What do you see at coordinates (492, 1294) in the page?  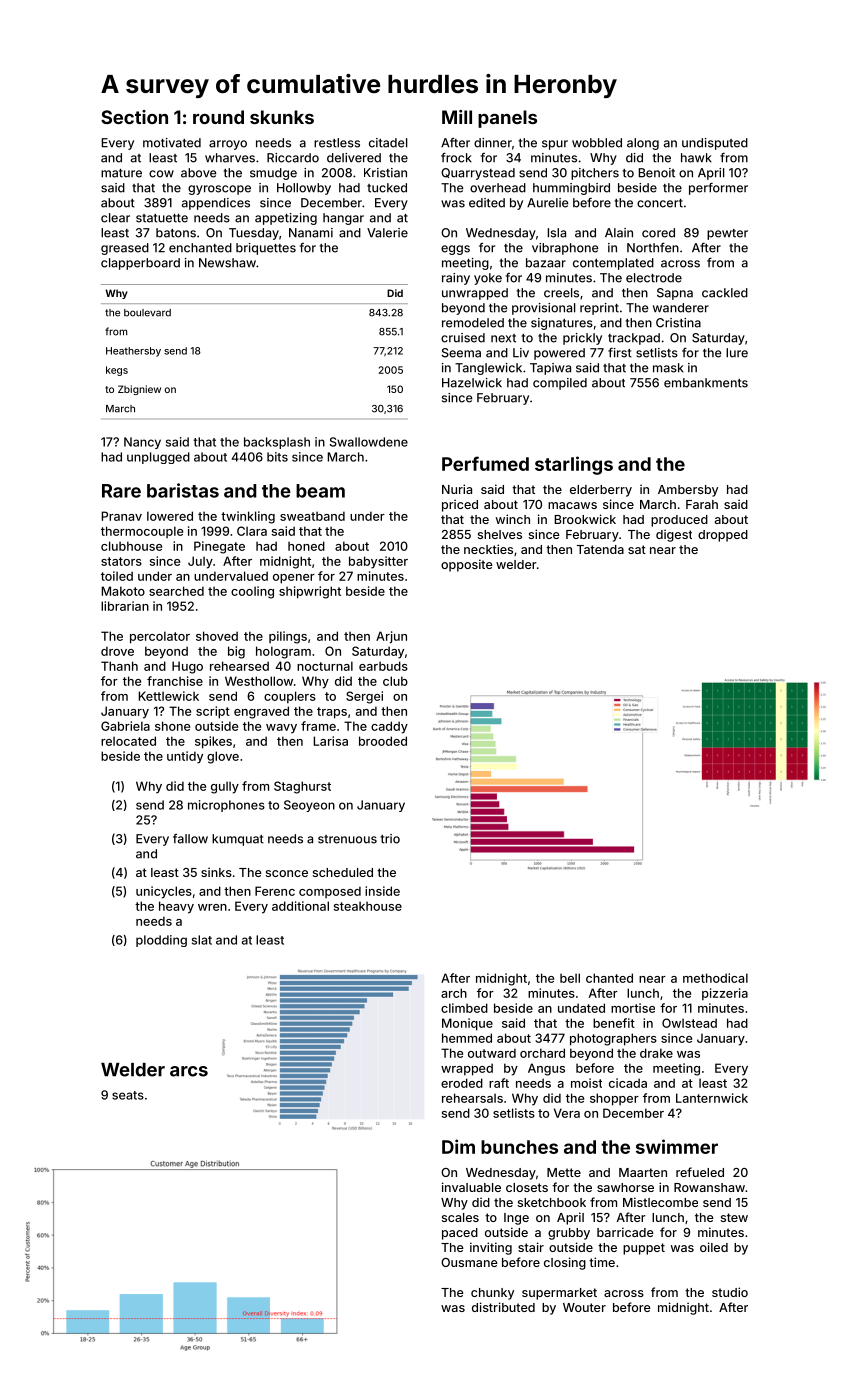 I see `chunky` at bounding box center [492, 1294].
